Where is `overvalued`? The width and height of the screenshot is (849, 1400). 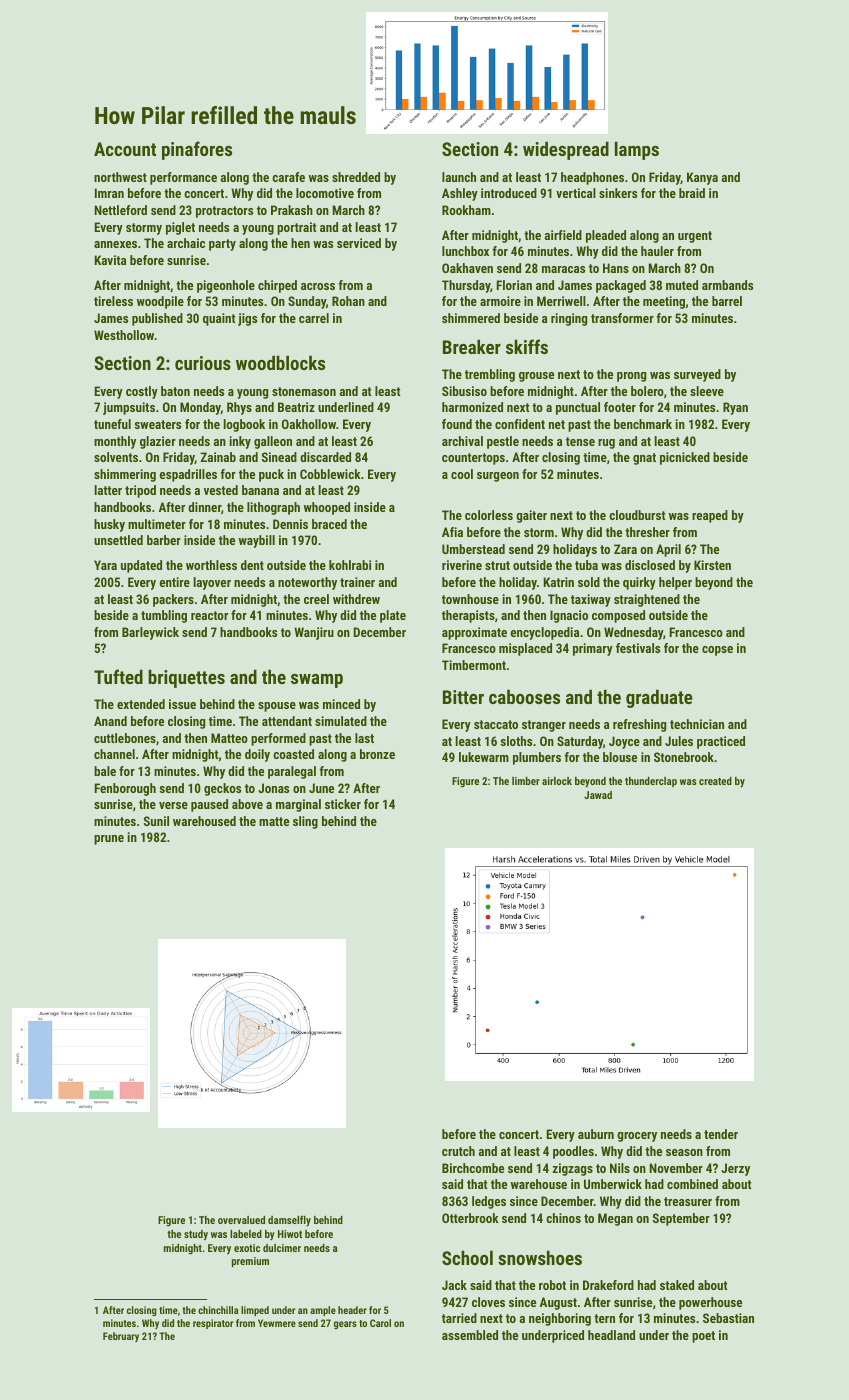
overvalued is located at coordinates (241, 1220).
